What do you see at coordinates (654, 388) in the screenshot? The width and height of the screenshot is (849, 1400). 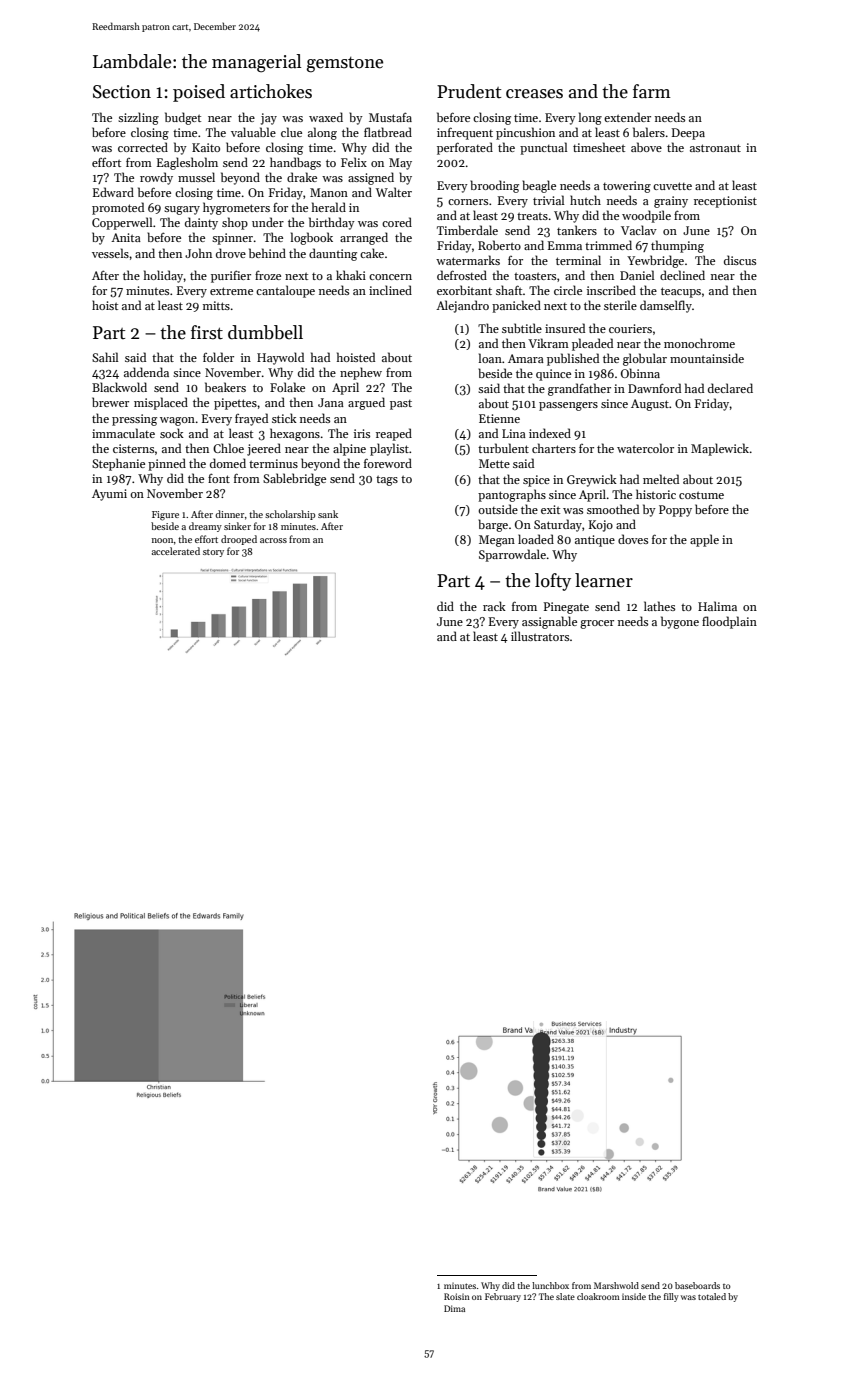 I see `Dawnford` at bounding box center [654, 388].
